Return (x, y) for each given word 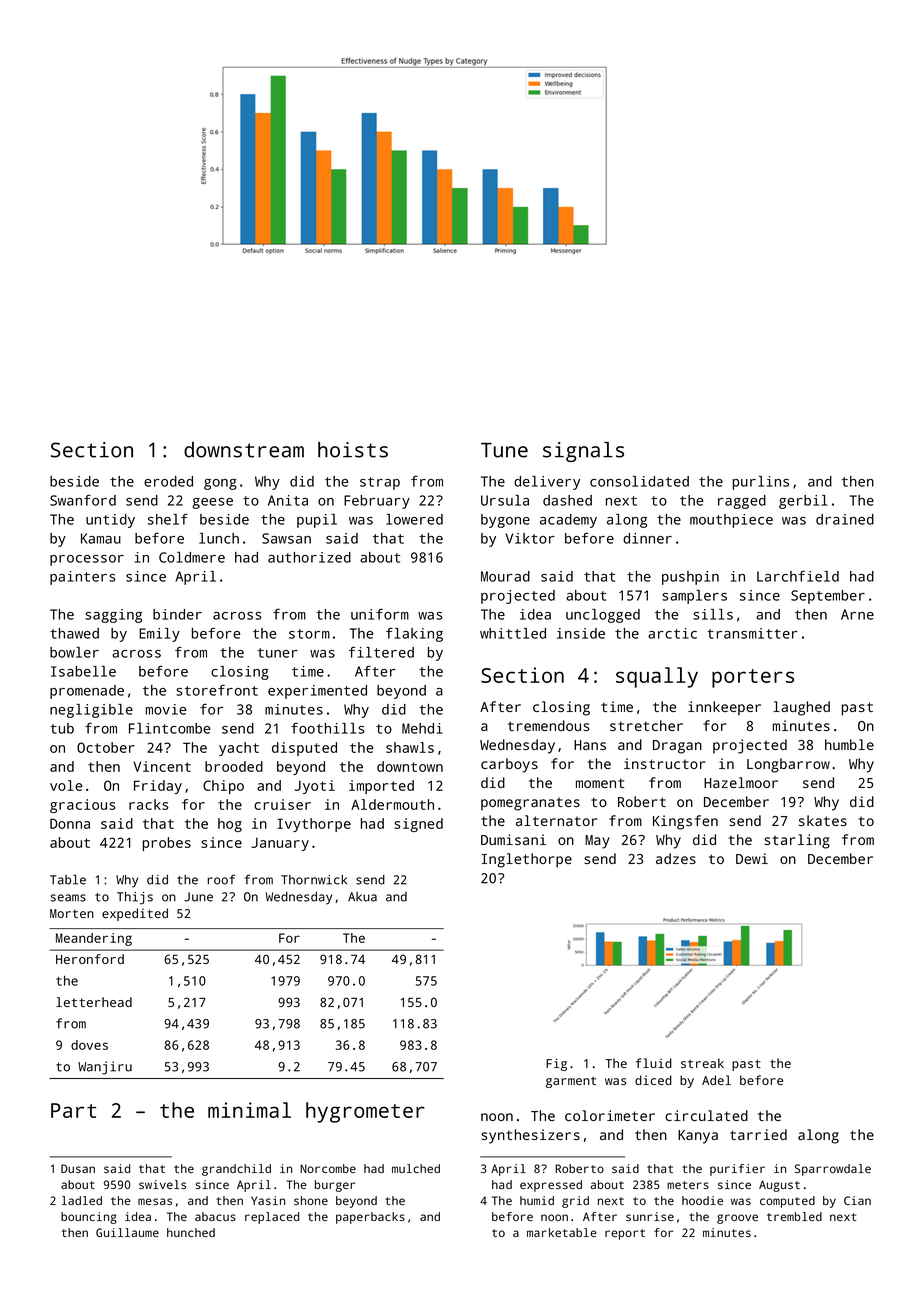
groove (737, 1219)
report (625, 1234)
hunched (191, 1232)
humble (849, 744)
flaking (414, 635)
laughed (801, 708)
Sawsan (286, 538)
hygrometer (365, 1112)
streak (702, 1063)
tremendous (548, 725)
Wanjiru (105, 1068)
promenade (87, 692)
